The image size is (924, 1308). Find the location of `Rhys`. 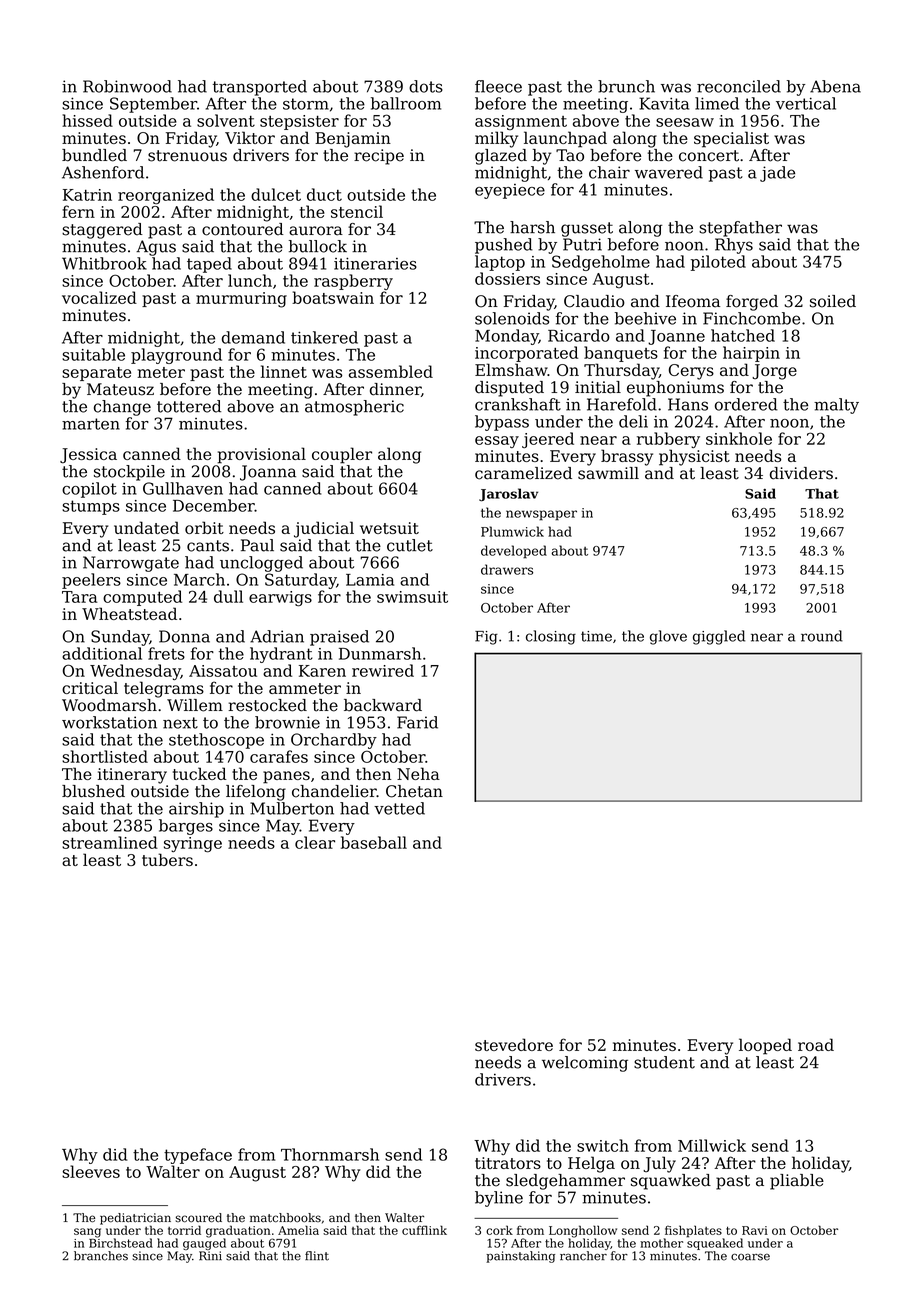

Rhys is located at coordinates (734, 246).
